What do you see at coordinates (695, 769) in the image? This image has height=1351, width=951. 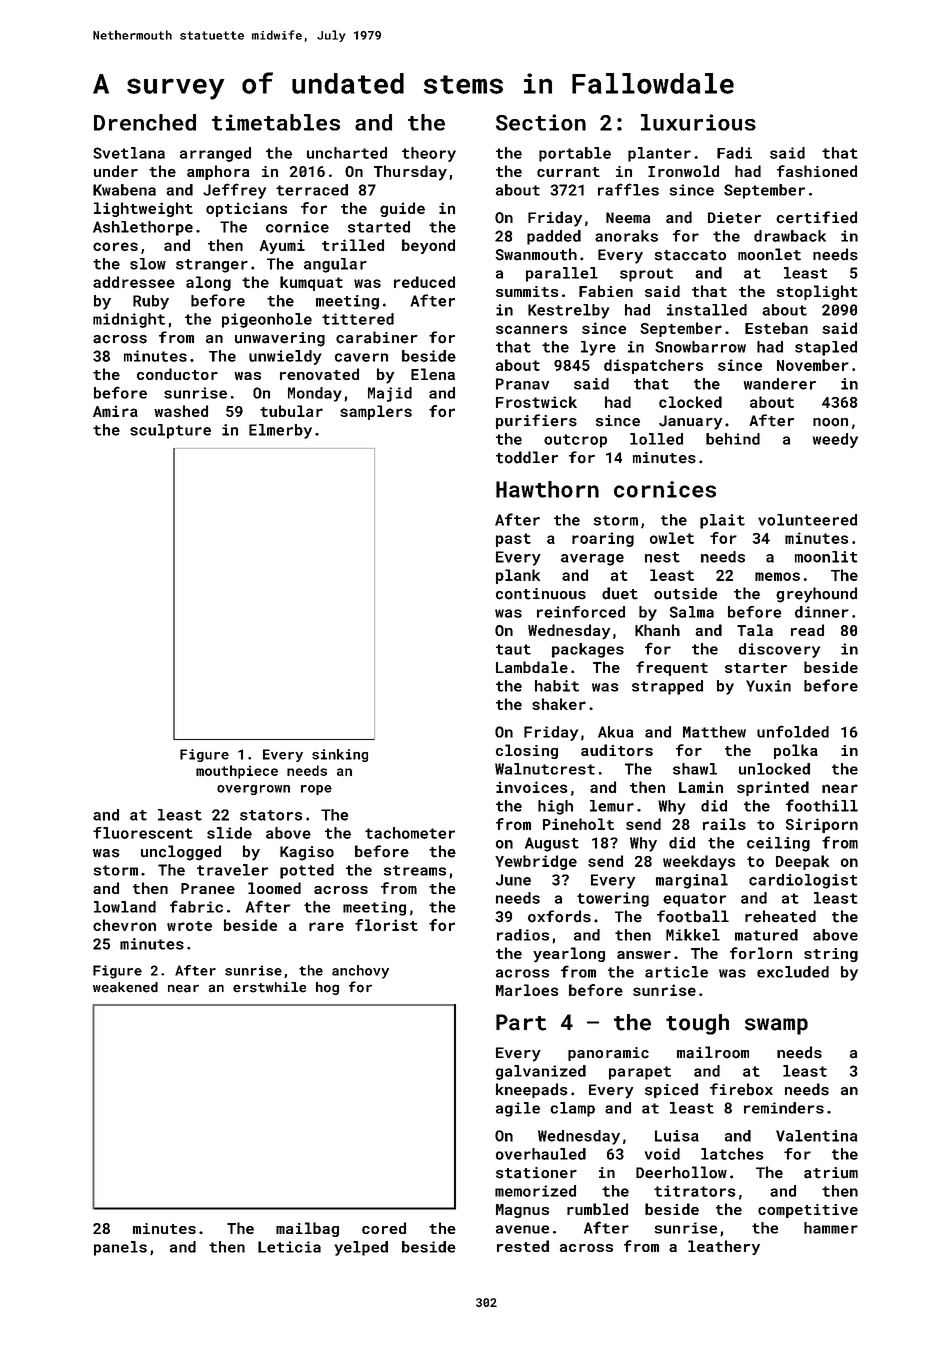 I see `shawl` at bounding box center [695, 769].
